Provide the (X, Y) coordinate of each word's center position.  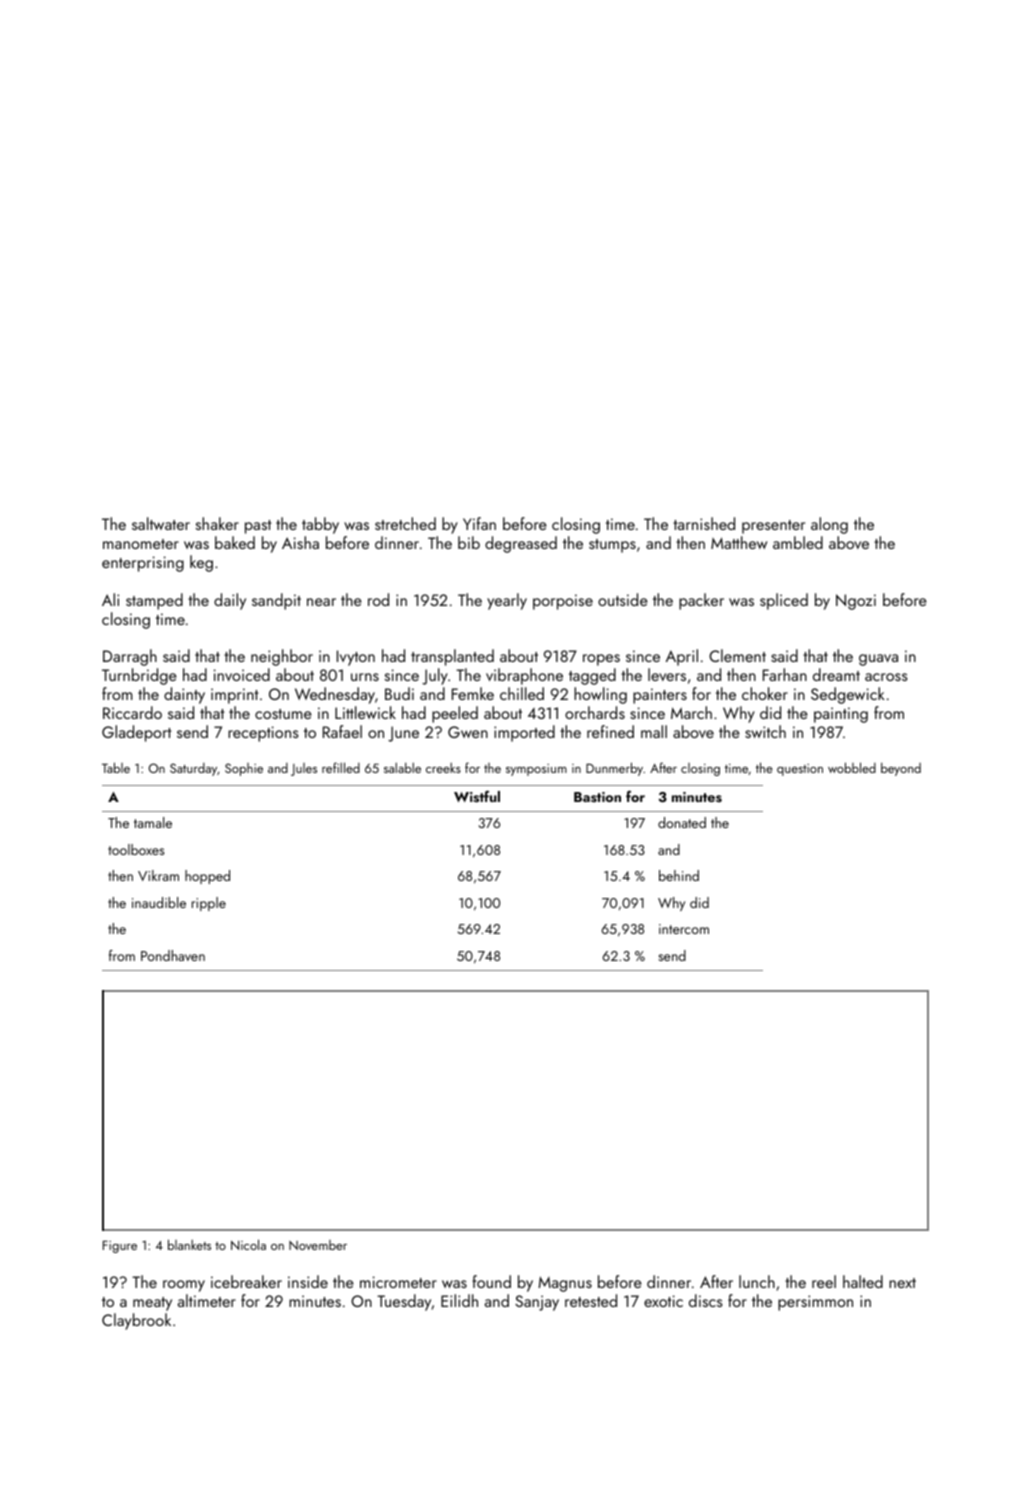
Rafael (342, 731)
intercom (684, 929)
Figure (120, 1247)
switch (765, 731)
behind (679, 875)
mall (654, 731)
